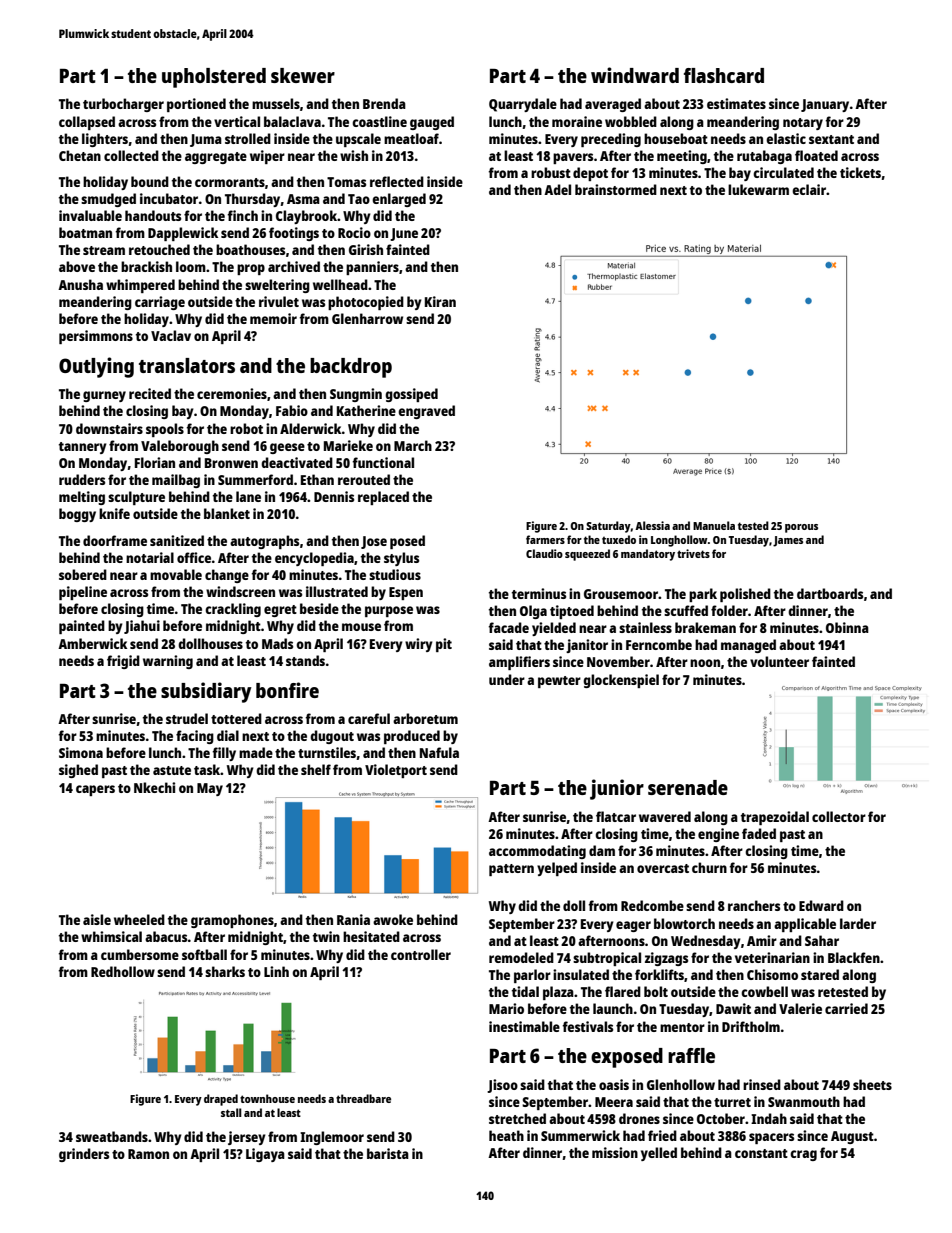 Image resolution: width=952 pixels, height=1233 pixels. What do you see at coordinates (557, 189) in the image?
I see `Adel` at bounding box center [557, 189].
